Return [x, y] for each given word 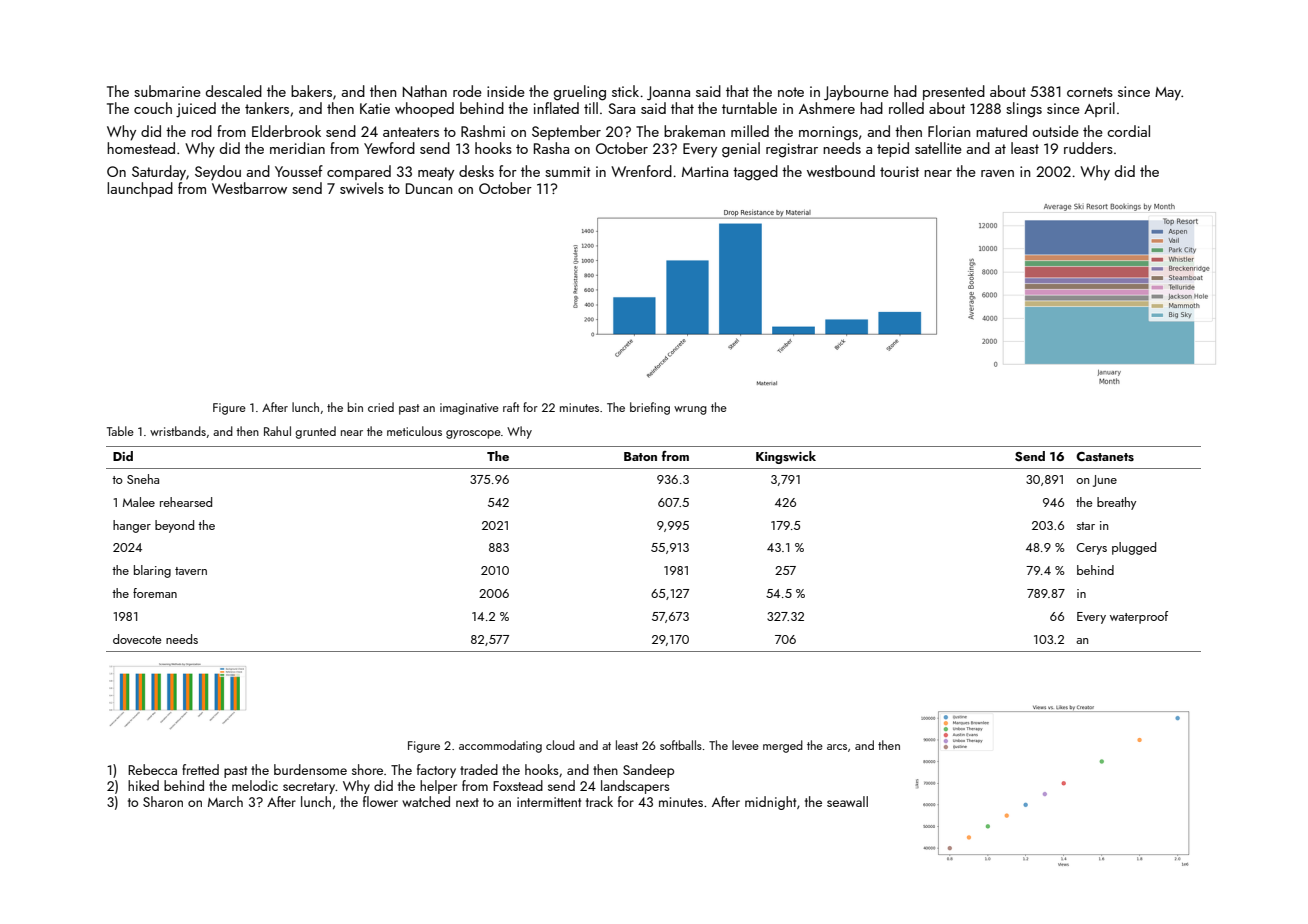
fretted [200, 769]
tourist [899, 171]
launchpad [140, 189]
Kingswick [786, 457]
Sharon [163, 801]
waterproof [1139, 617]
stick [625, 91]
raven [997, 173]
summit [568, 171]
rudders [1088, 148]
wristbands [178, 431]
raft [511, 407]
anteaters [411, 132]
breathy [1116, 503]
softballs [681, 745]
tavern [191, 571]
